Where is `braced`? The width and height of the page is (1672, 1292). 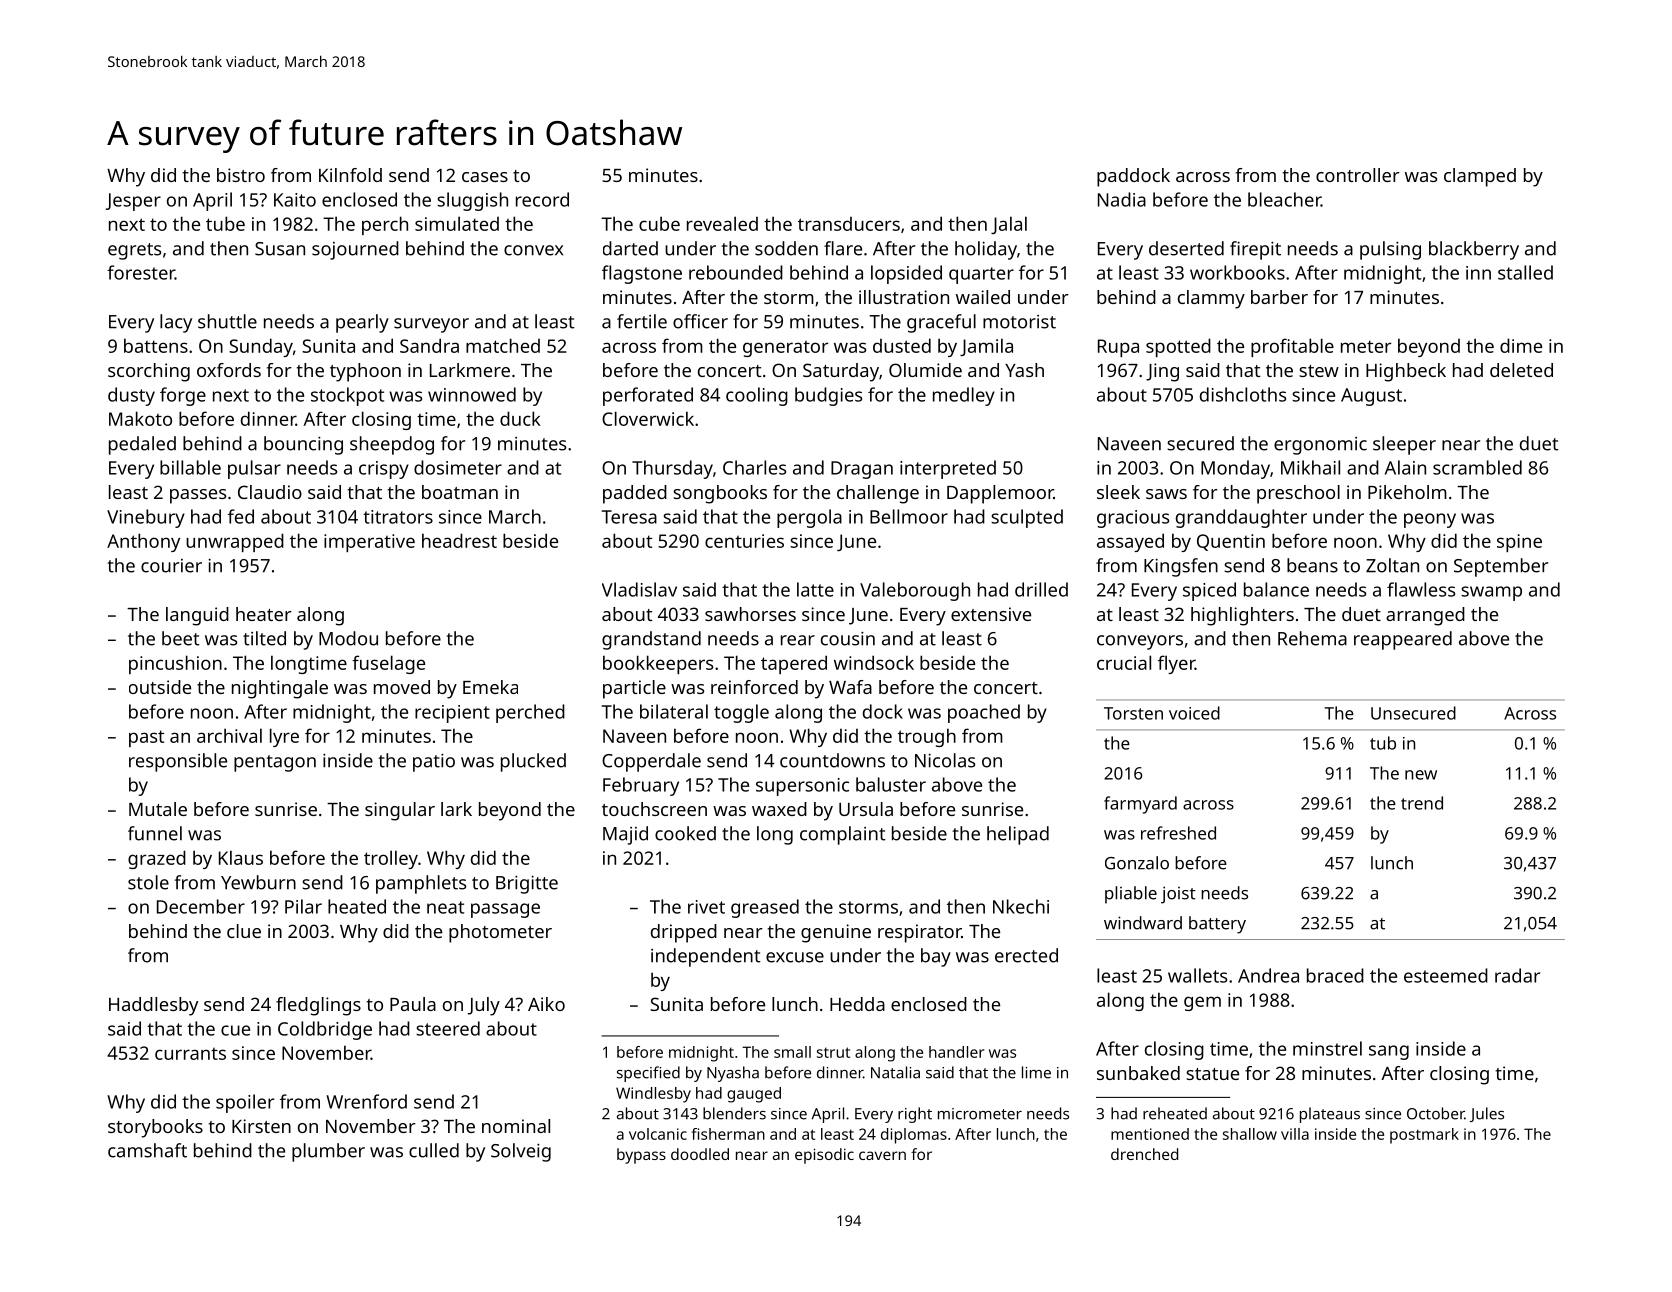 braced is located at coordinates (1335, 975).
